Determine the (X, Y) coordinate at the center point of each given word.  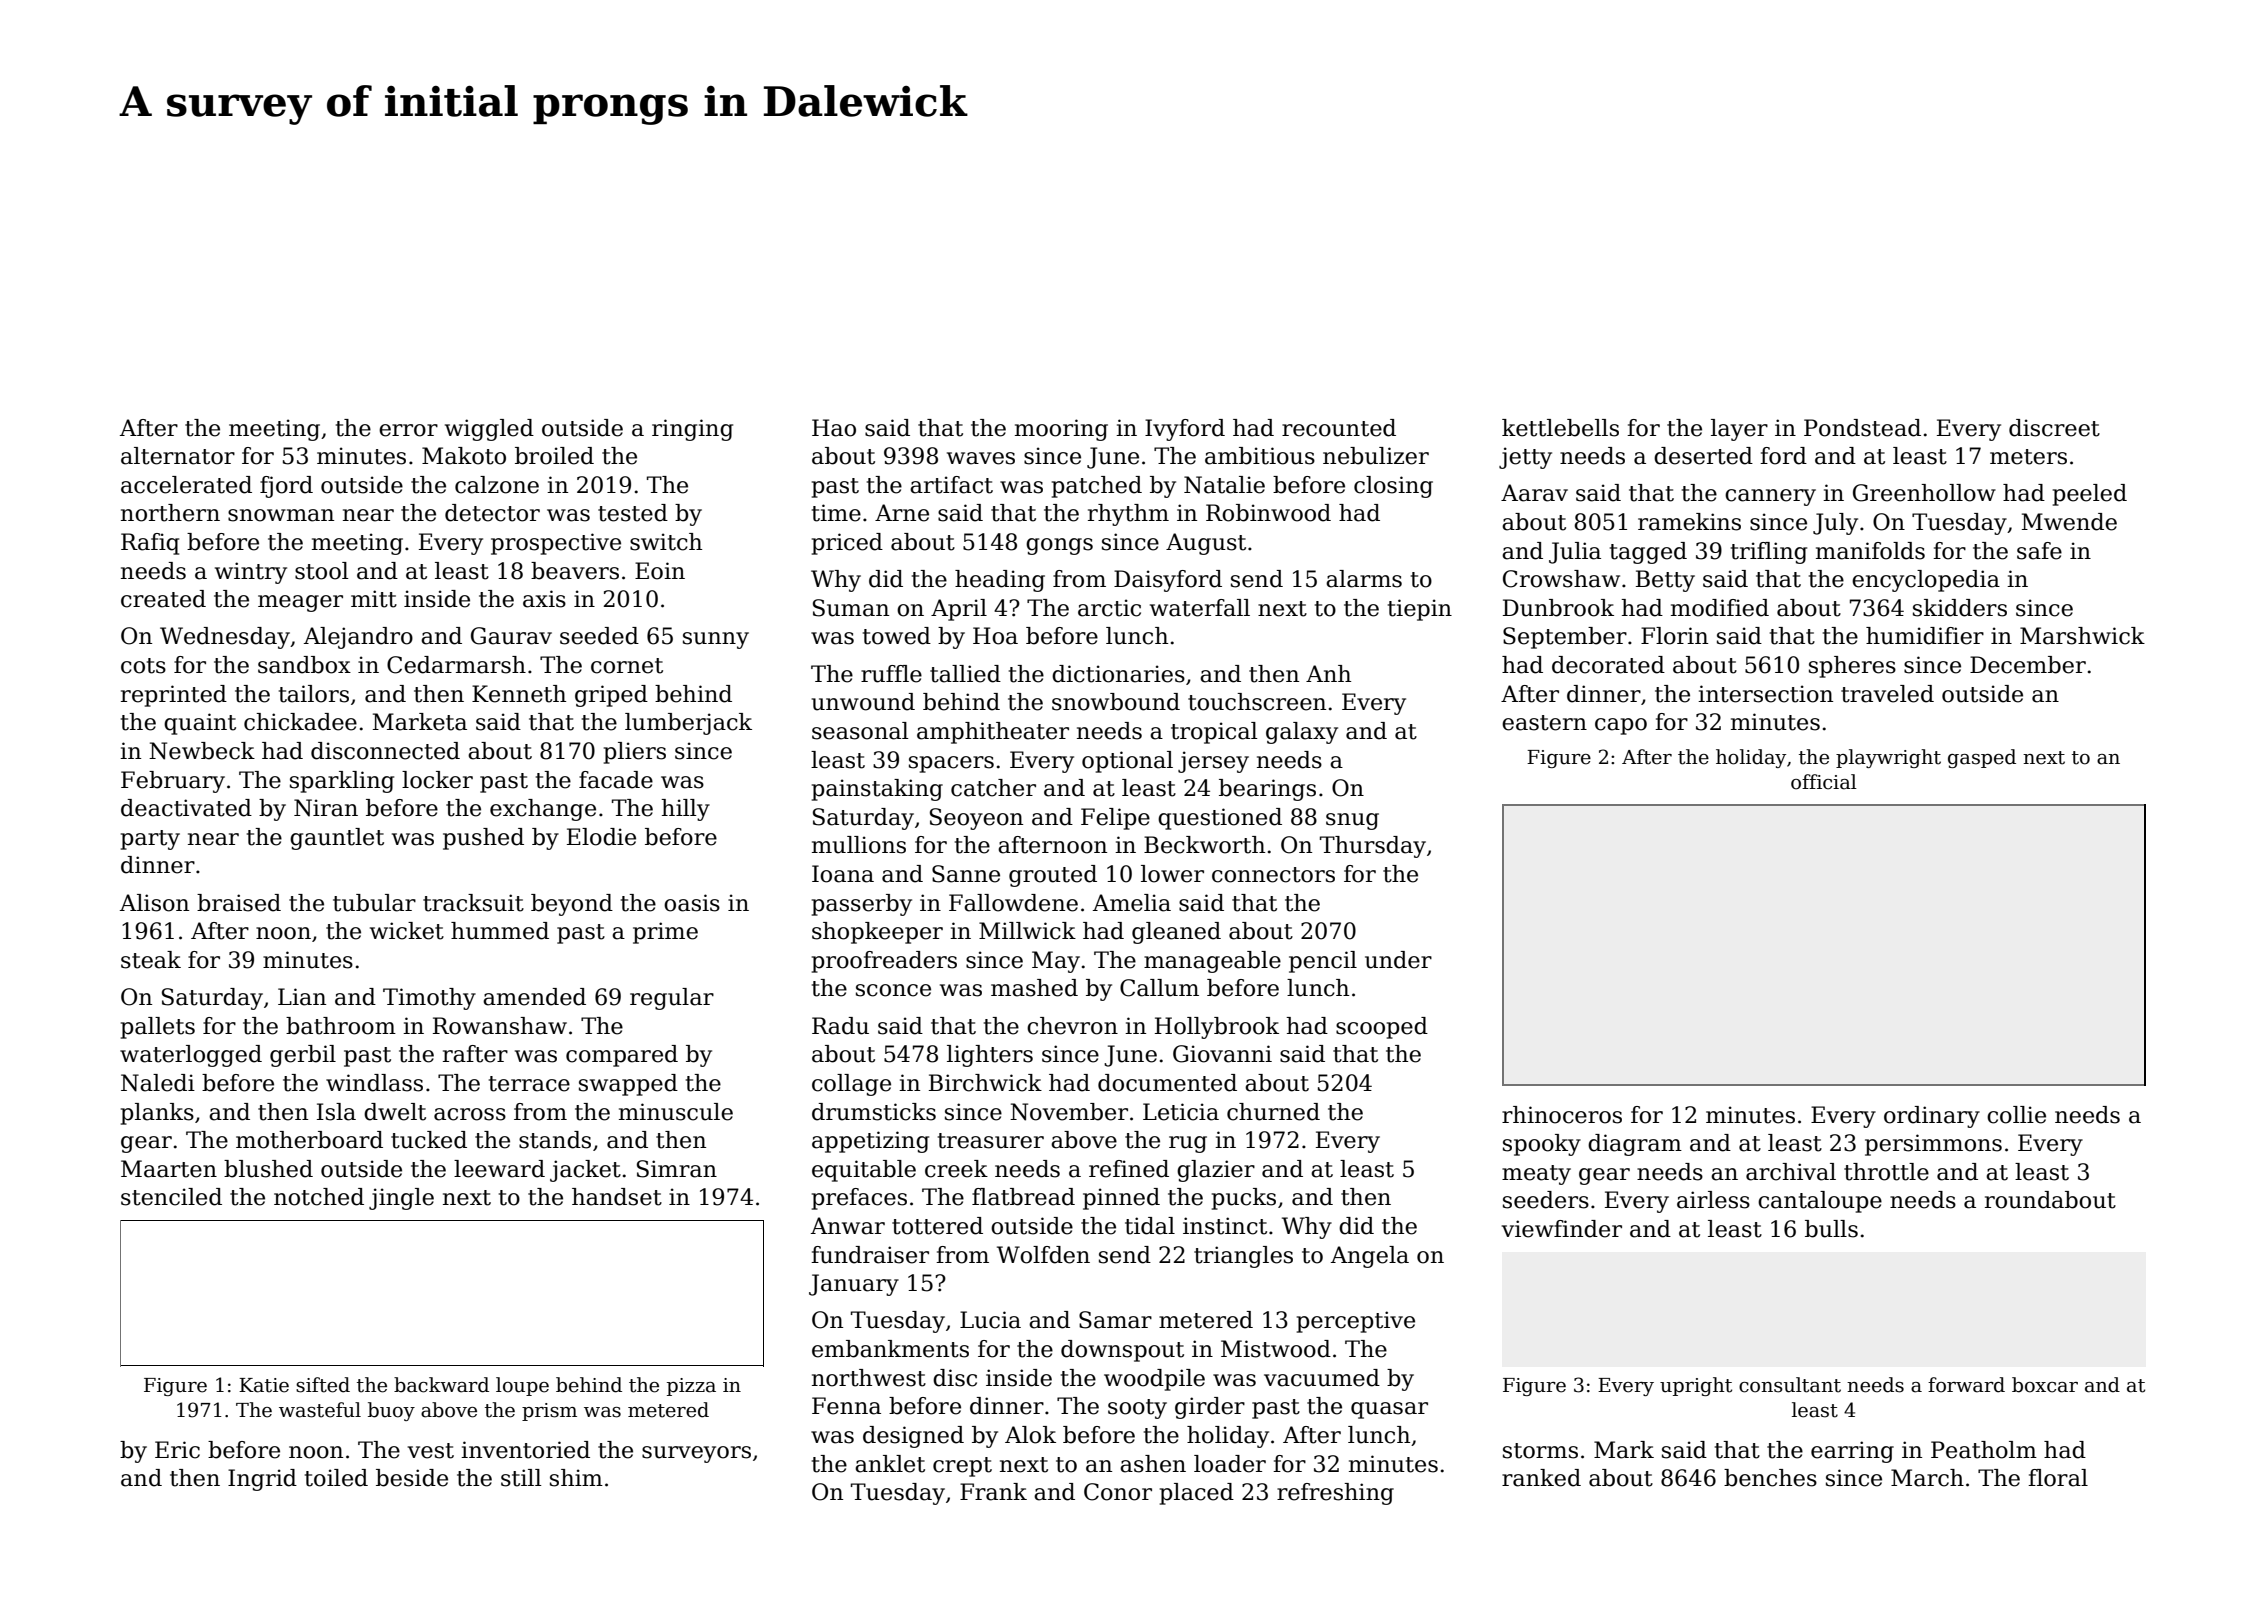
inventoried (525, 1450)
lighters (990, 1056)
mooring (1061, 430)
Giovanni (1222, 1054)
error (408, 430)
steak (151, 960)
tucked (429, 1140)
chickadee (300, 722)
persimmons (1933, 1145)
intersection (1765, 694)
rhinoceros (1562, 1115)
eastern (1544, 723)
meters (2028, 457)
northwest (869, 1378)
